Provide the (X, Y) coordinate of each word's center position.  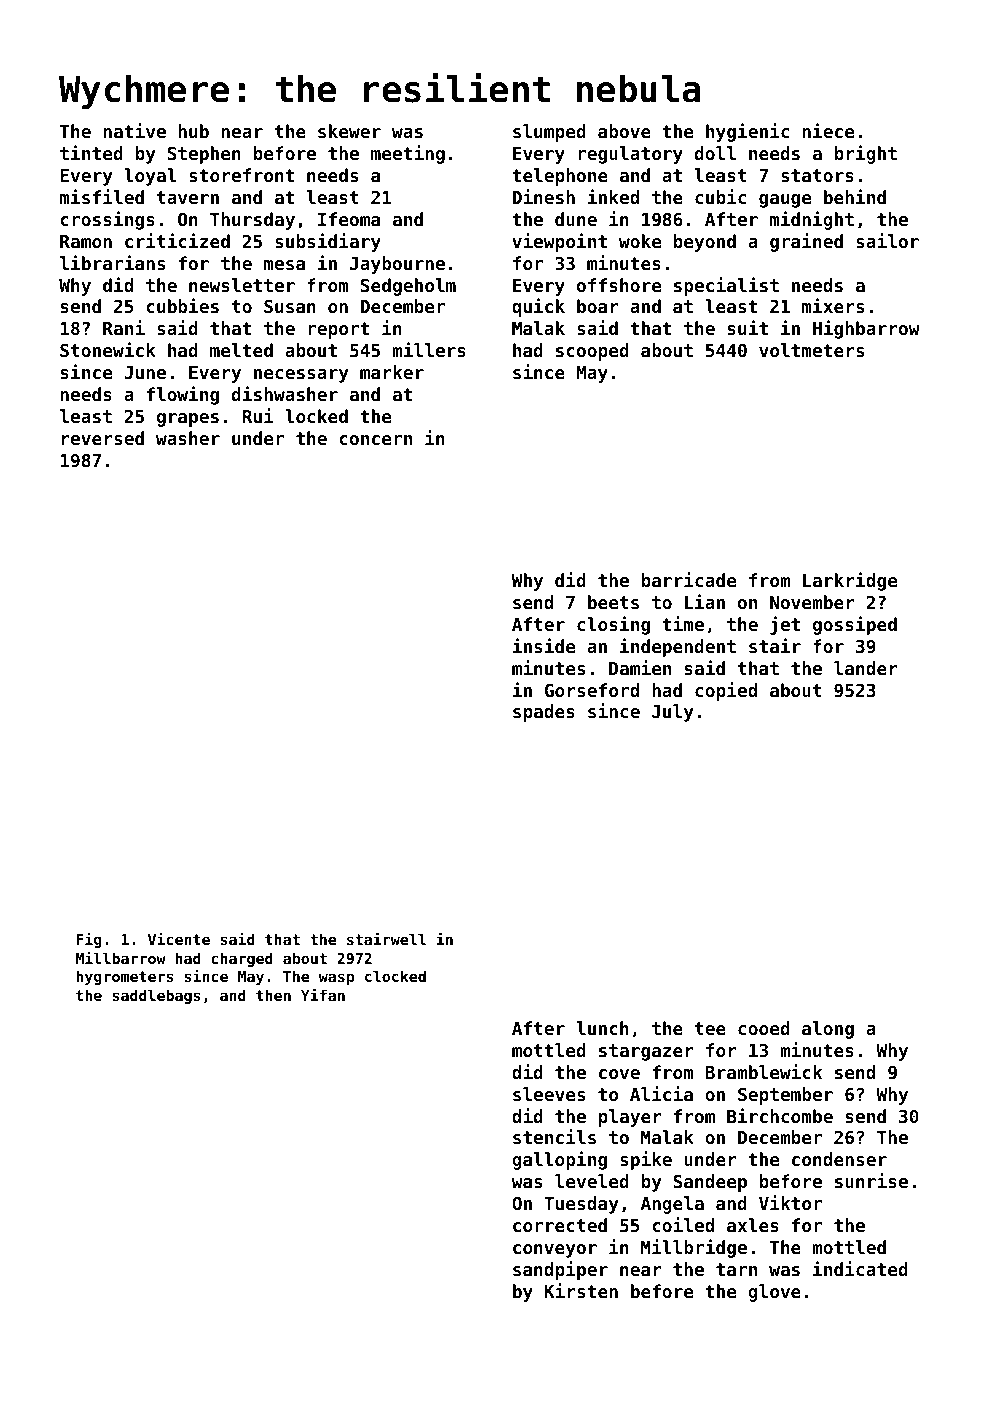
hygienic (747, 132)
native (134, 130)
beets (613, 602)
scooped (592, 352)
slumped (549, 133)
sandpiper (560, 1270)
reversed (103, 438)
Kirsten (581, 1290)
